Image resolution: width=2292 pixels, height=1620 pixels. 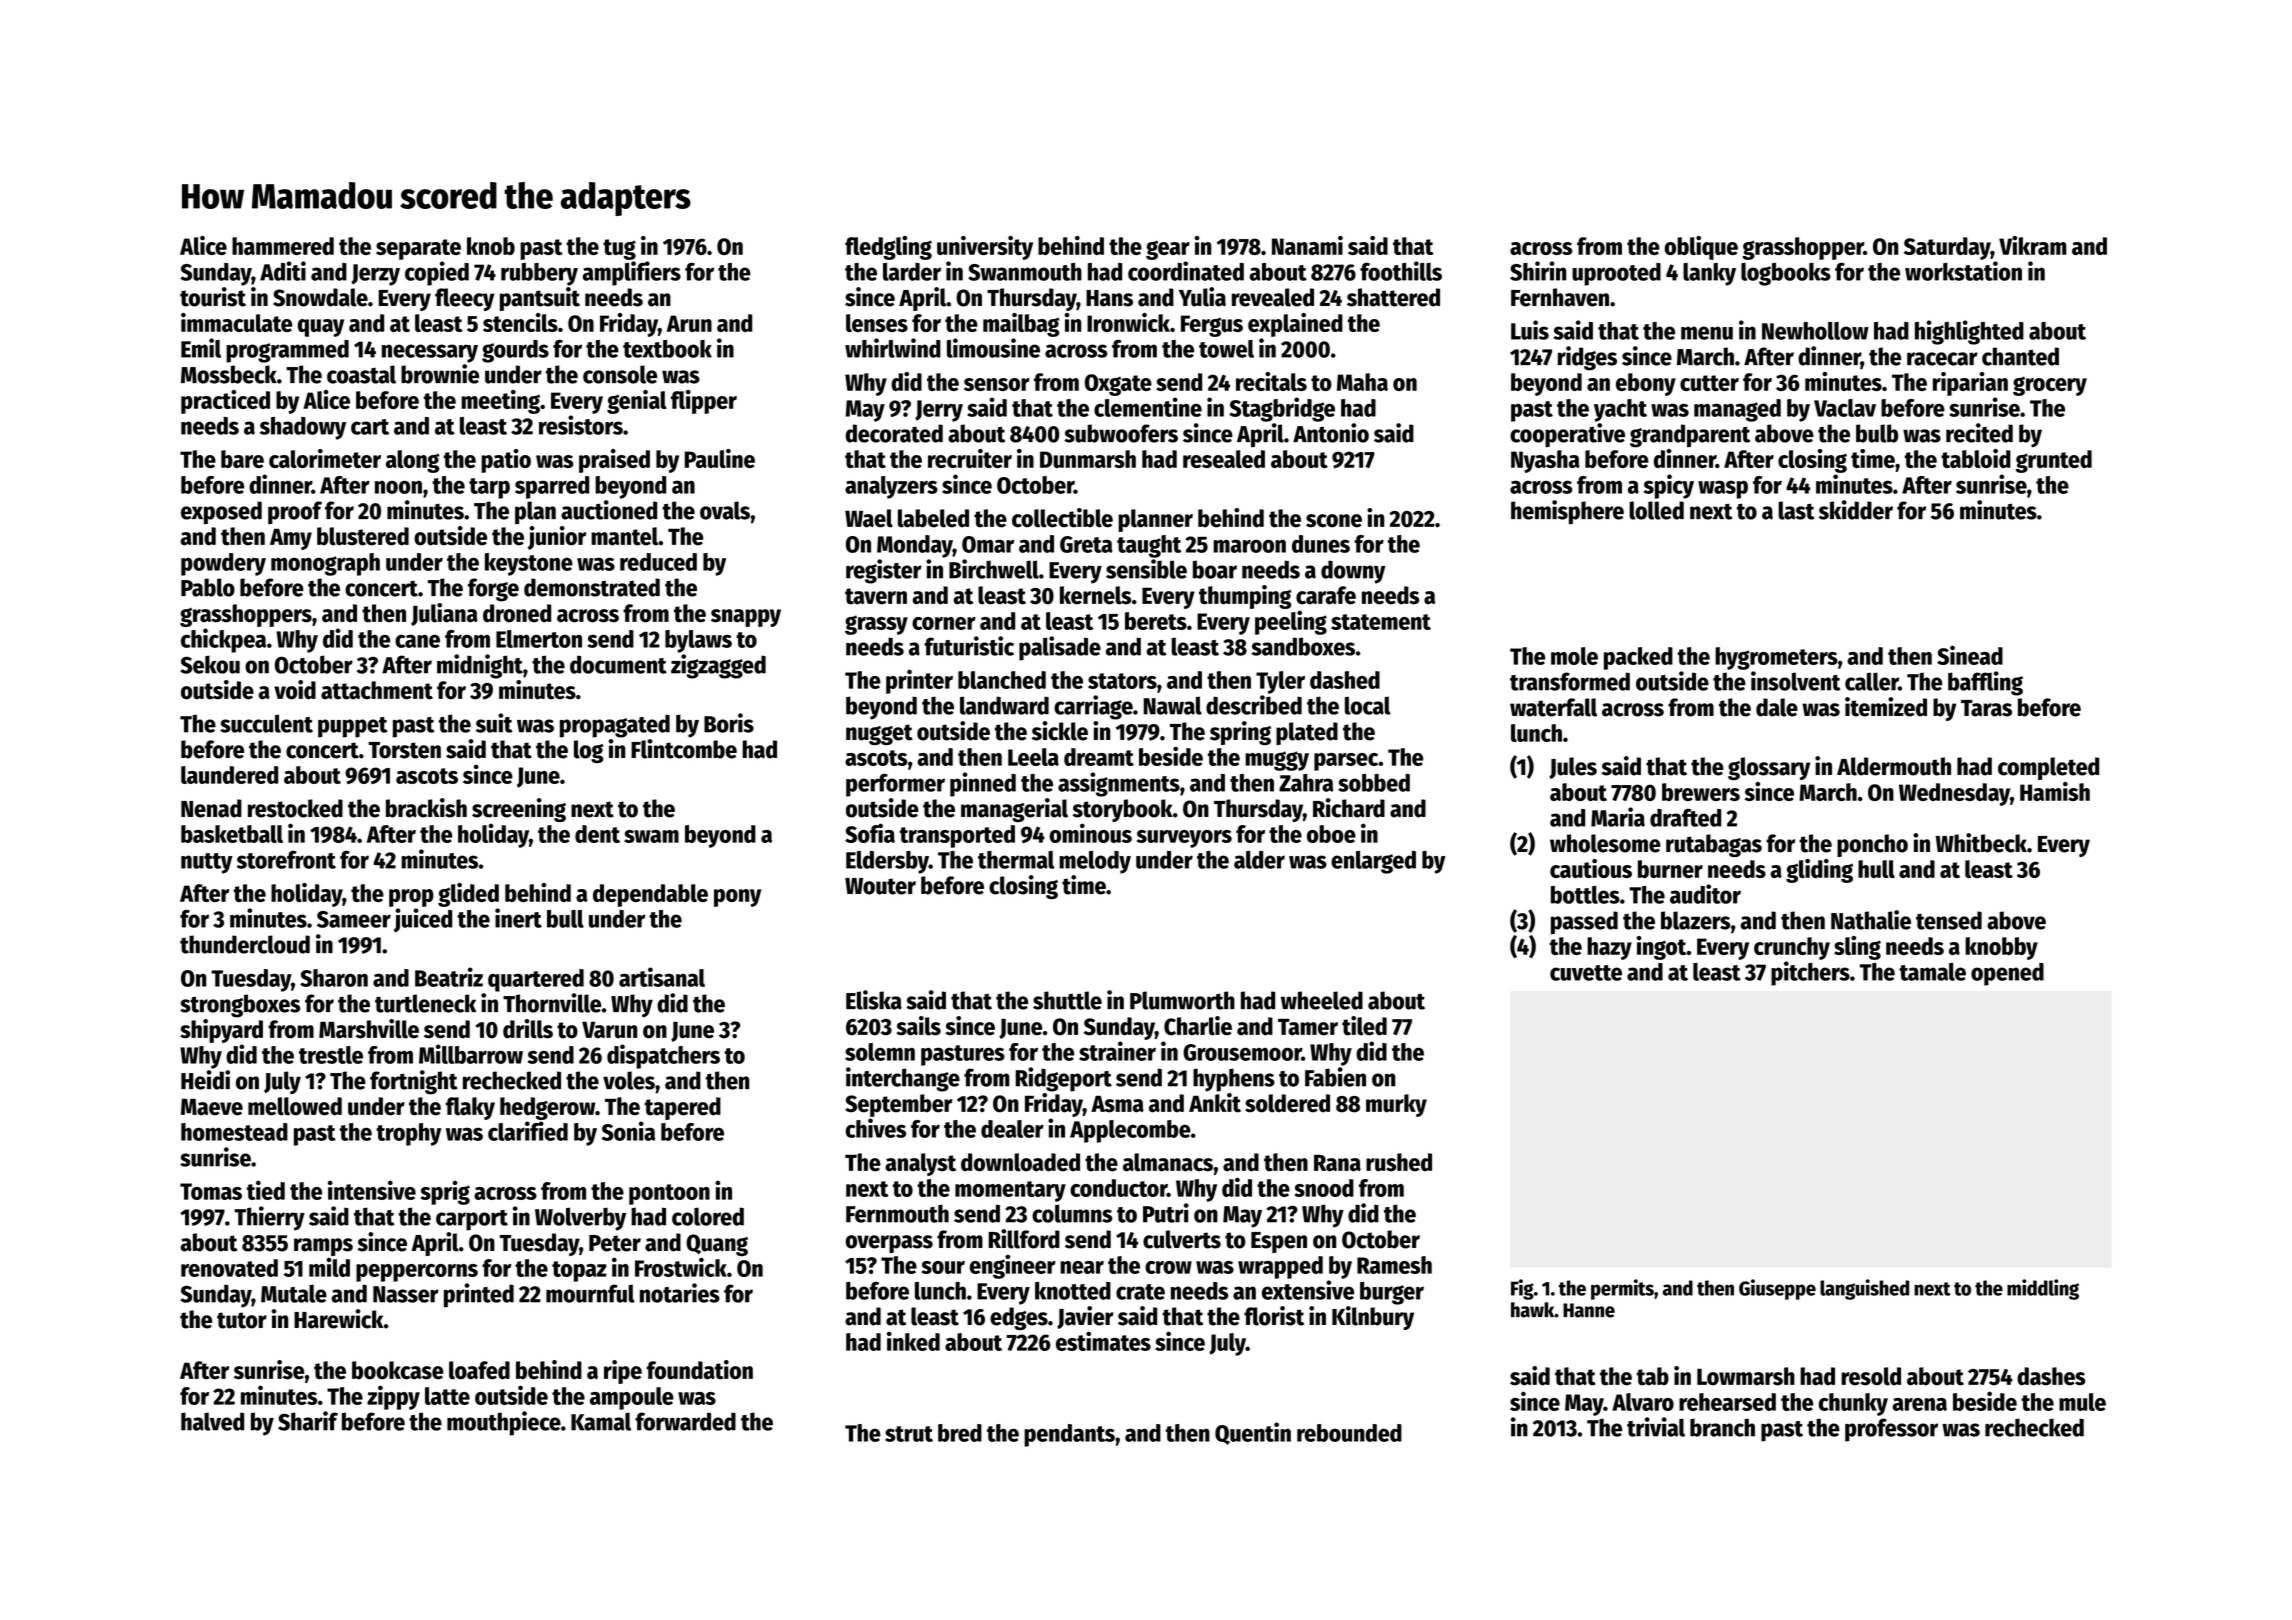 What do you see at coordinates (1117, 1104) in the page?
I see `Asma` at bounding box center [1117, 1104].
